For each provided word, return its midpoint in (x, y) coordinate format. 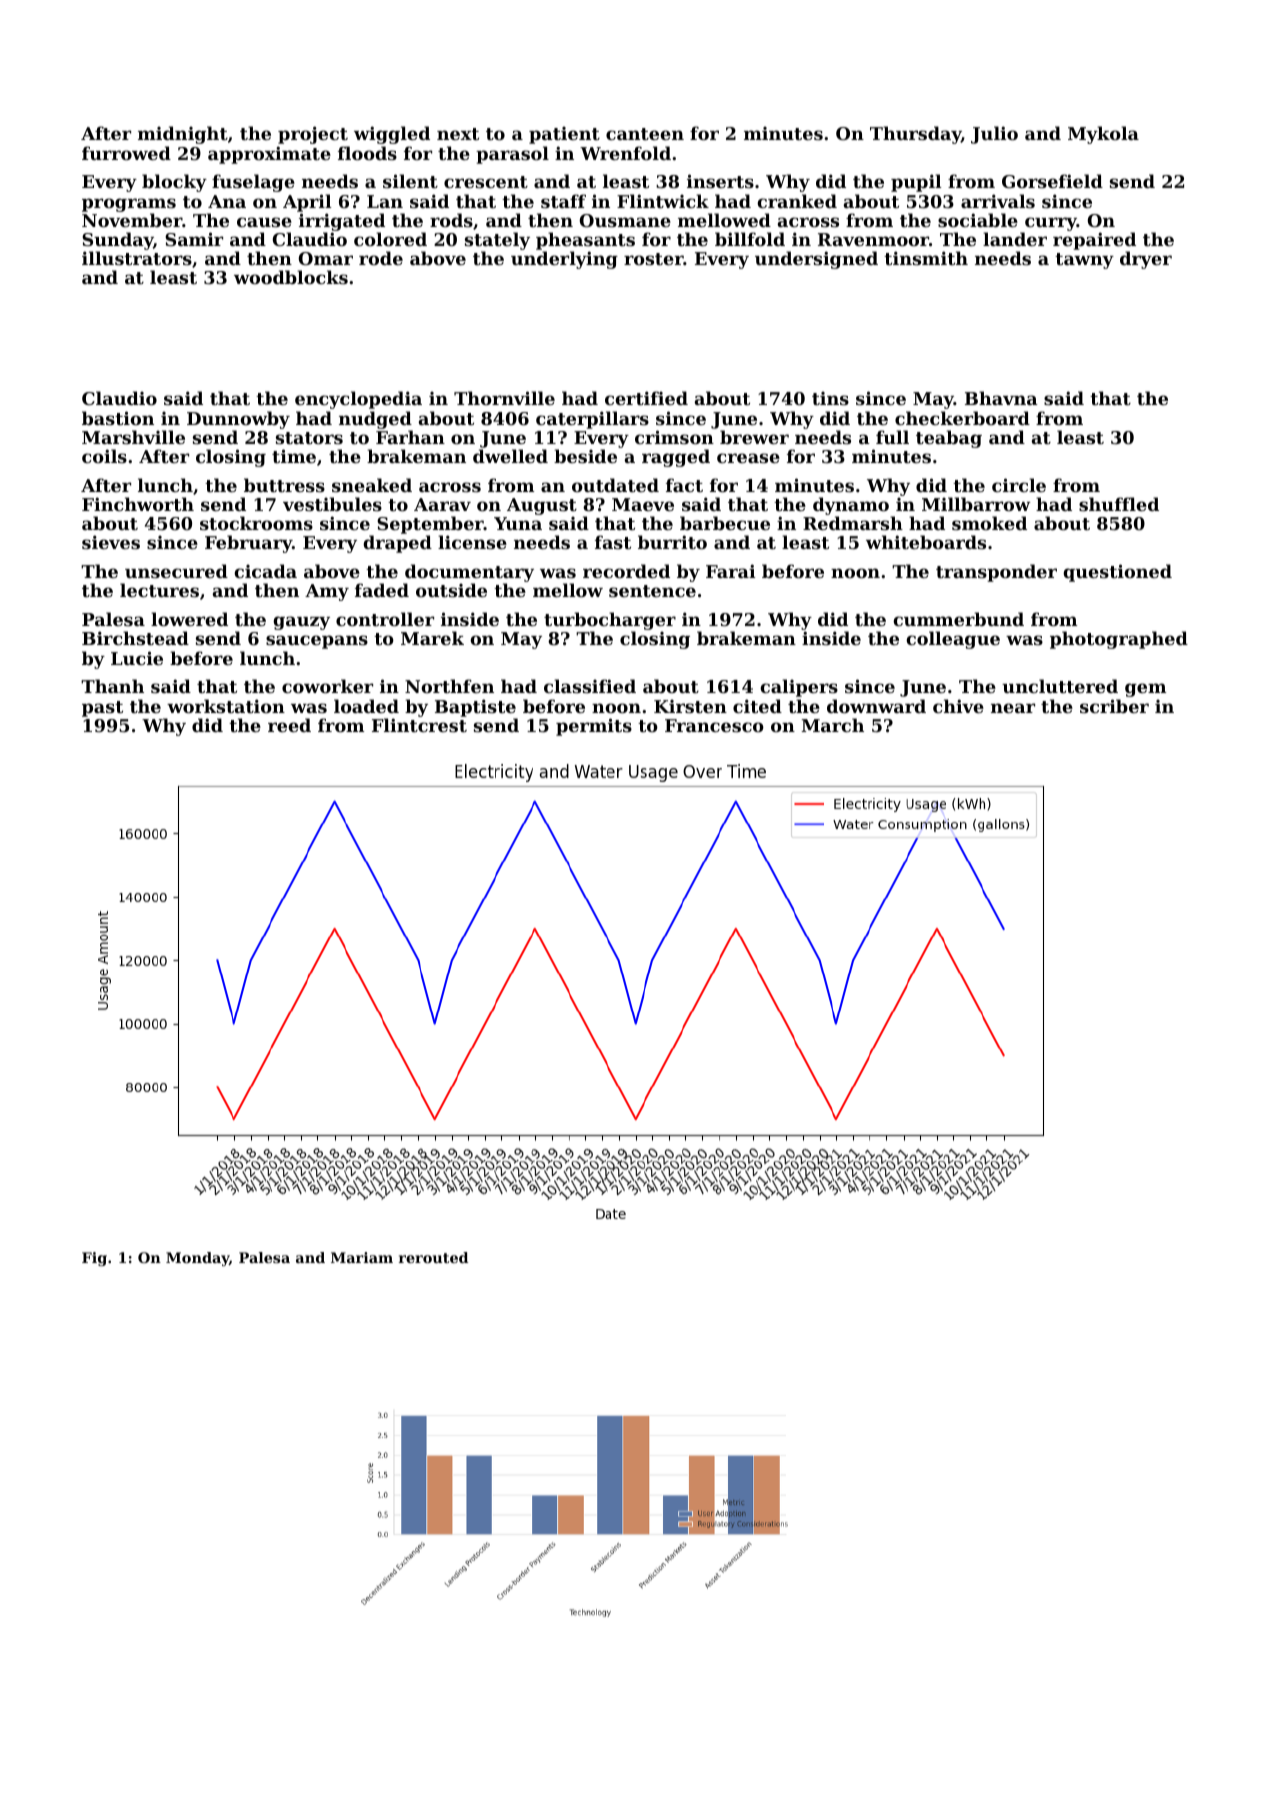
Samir (194, 239)
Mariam (362, 1257)
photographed (1119, 640)
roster (654, 259)
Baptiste (475, 708)
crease (748, 458)
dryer (1146, 260)
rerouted (433, 1257)
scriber (1114, 706)
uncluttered (1060, 686)
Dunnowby (238, 420)
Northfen (449, 686)
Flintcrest (419, 725)
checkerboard (962, 418)
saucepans (317, 642)
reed (289, 725)
